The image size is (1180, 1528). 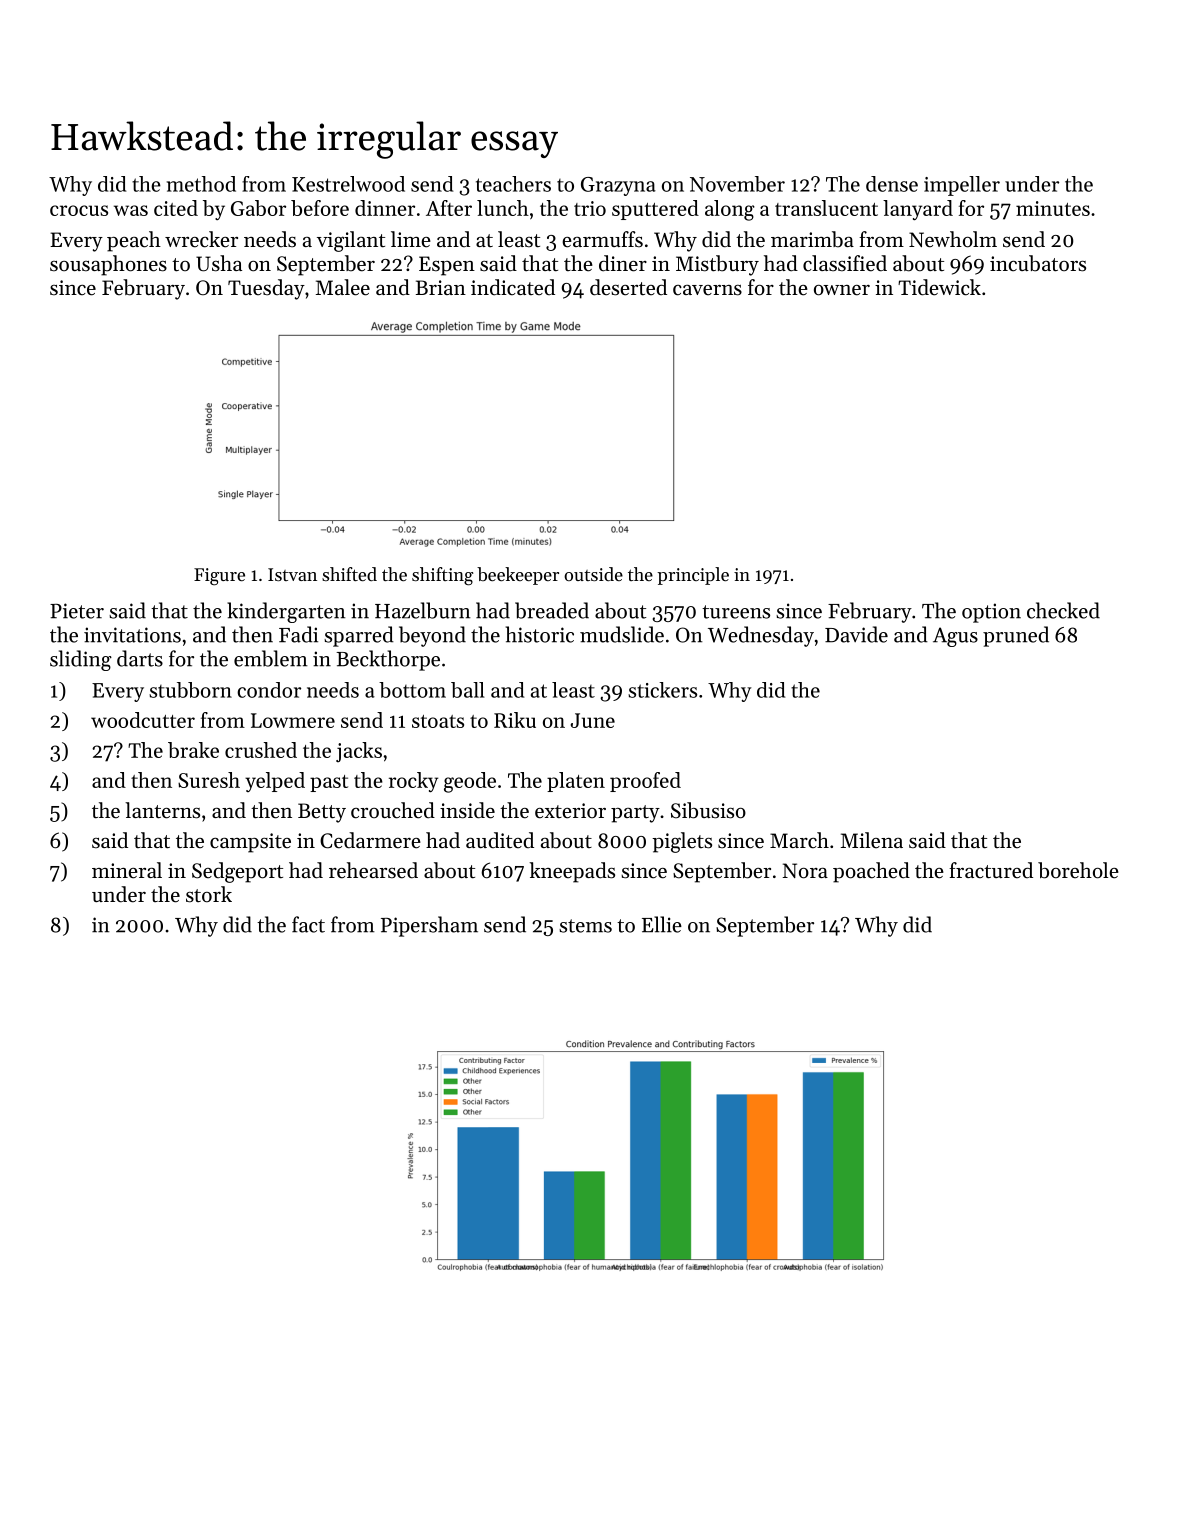 What do you see at coordinates (991, 870) in the screenshot?
I see `fractured` at bounding box center [991, 870].
